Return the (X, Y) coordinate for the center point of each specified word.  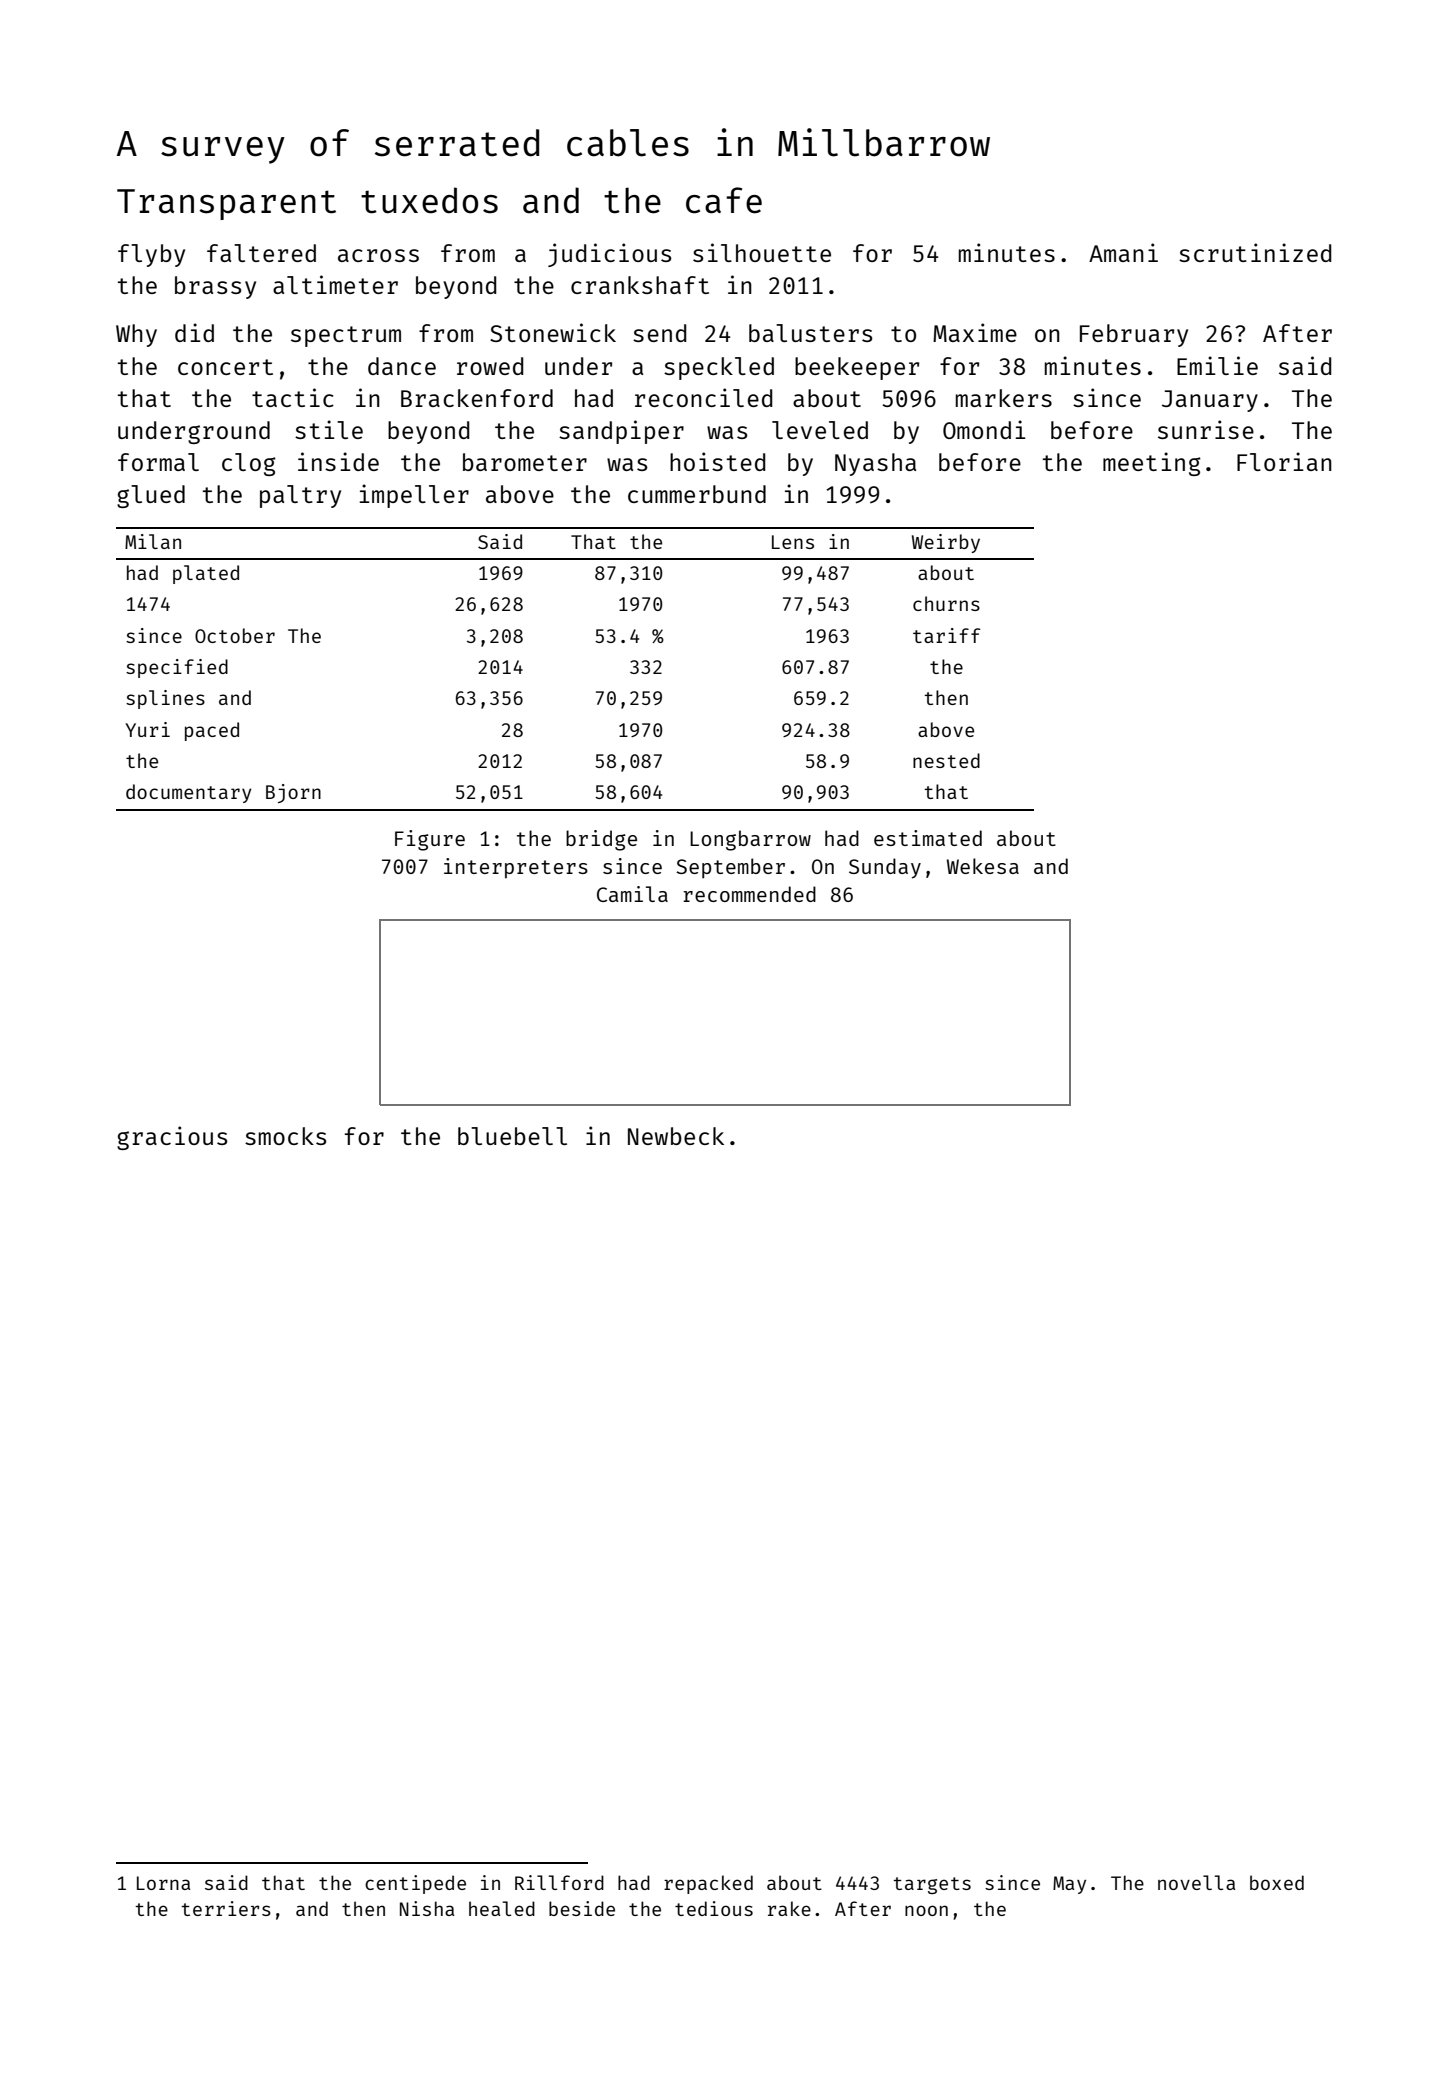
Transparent (226, 204)
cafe (724, 200)
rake (789, 1908)
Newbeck (676, 1136)
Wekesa (983, 866)
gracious (172, 1138)
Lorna (163, 1883)
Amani (1123, 252)
